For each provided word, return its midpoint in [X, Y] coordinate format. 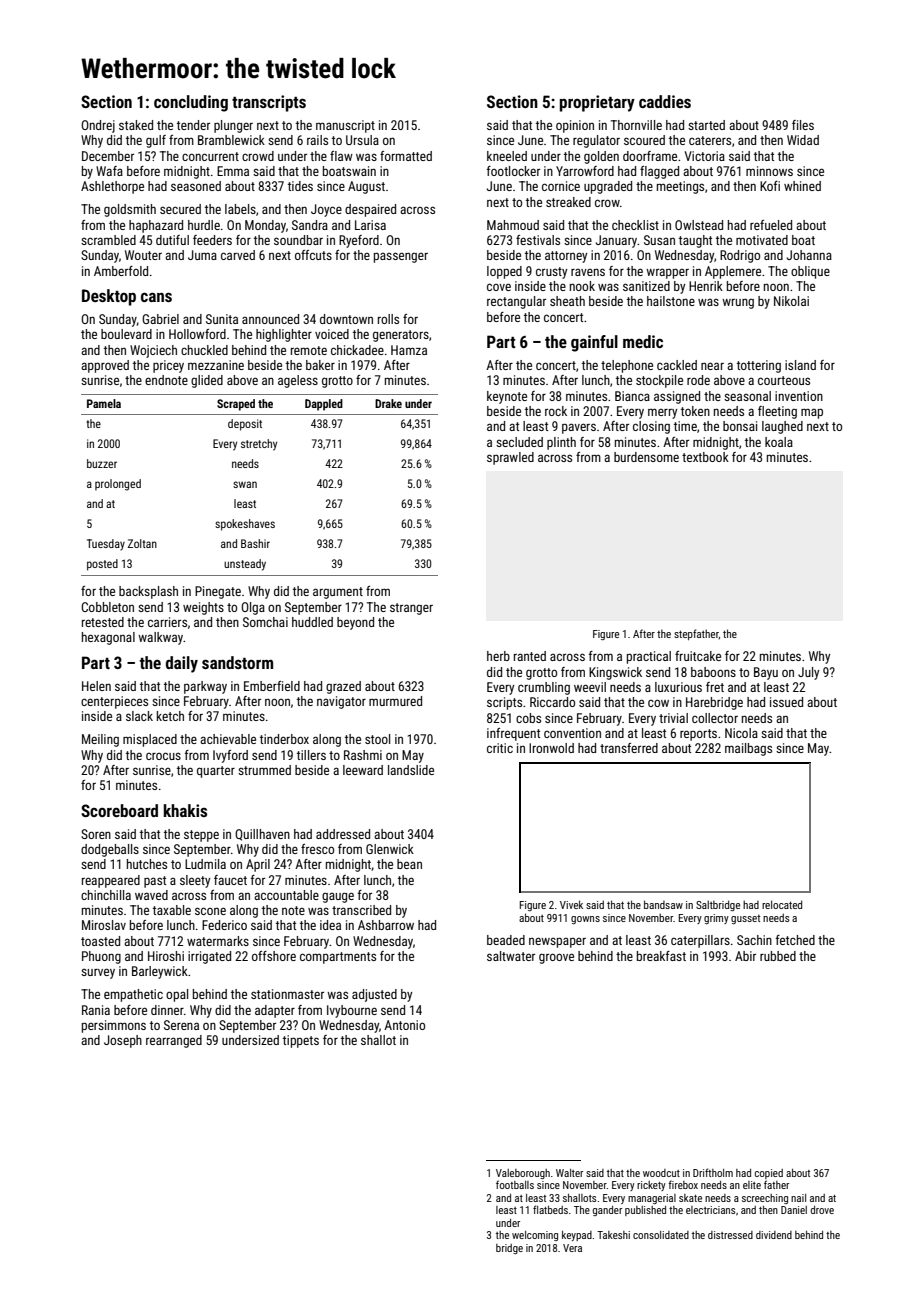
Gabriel [160, 319]
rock [556, 411]
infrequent [513, 734]
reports [698, 735]
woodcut [661, 1173]
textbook [705, 457]
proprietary [597, 103]
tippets [301, 1041]
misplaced [150, 740]
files [803, 125]
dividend [774, 1235]
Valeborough [523, 1174]
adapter [275, 1011]
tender [193, 125]
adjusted [374, 995]
